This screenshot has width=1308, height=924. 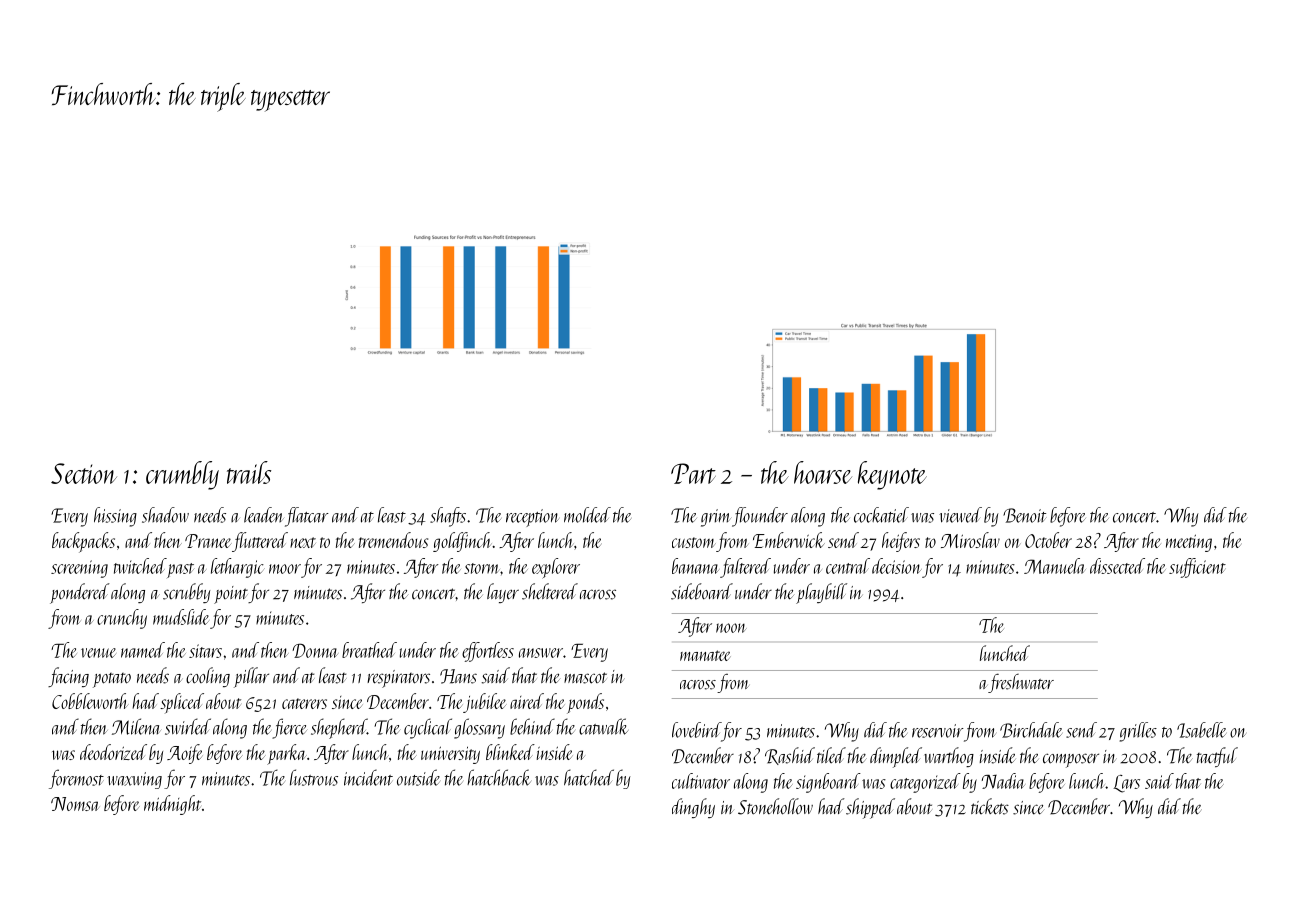 I want to click on Benoit, so click(x=1024, y=515).
